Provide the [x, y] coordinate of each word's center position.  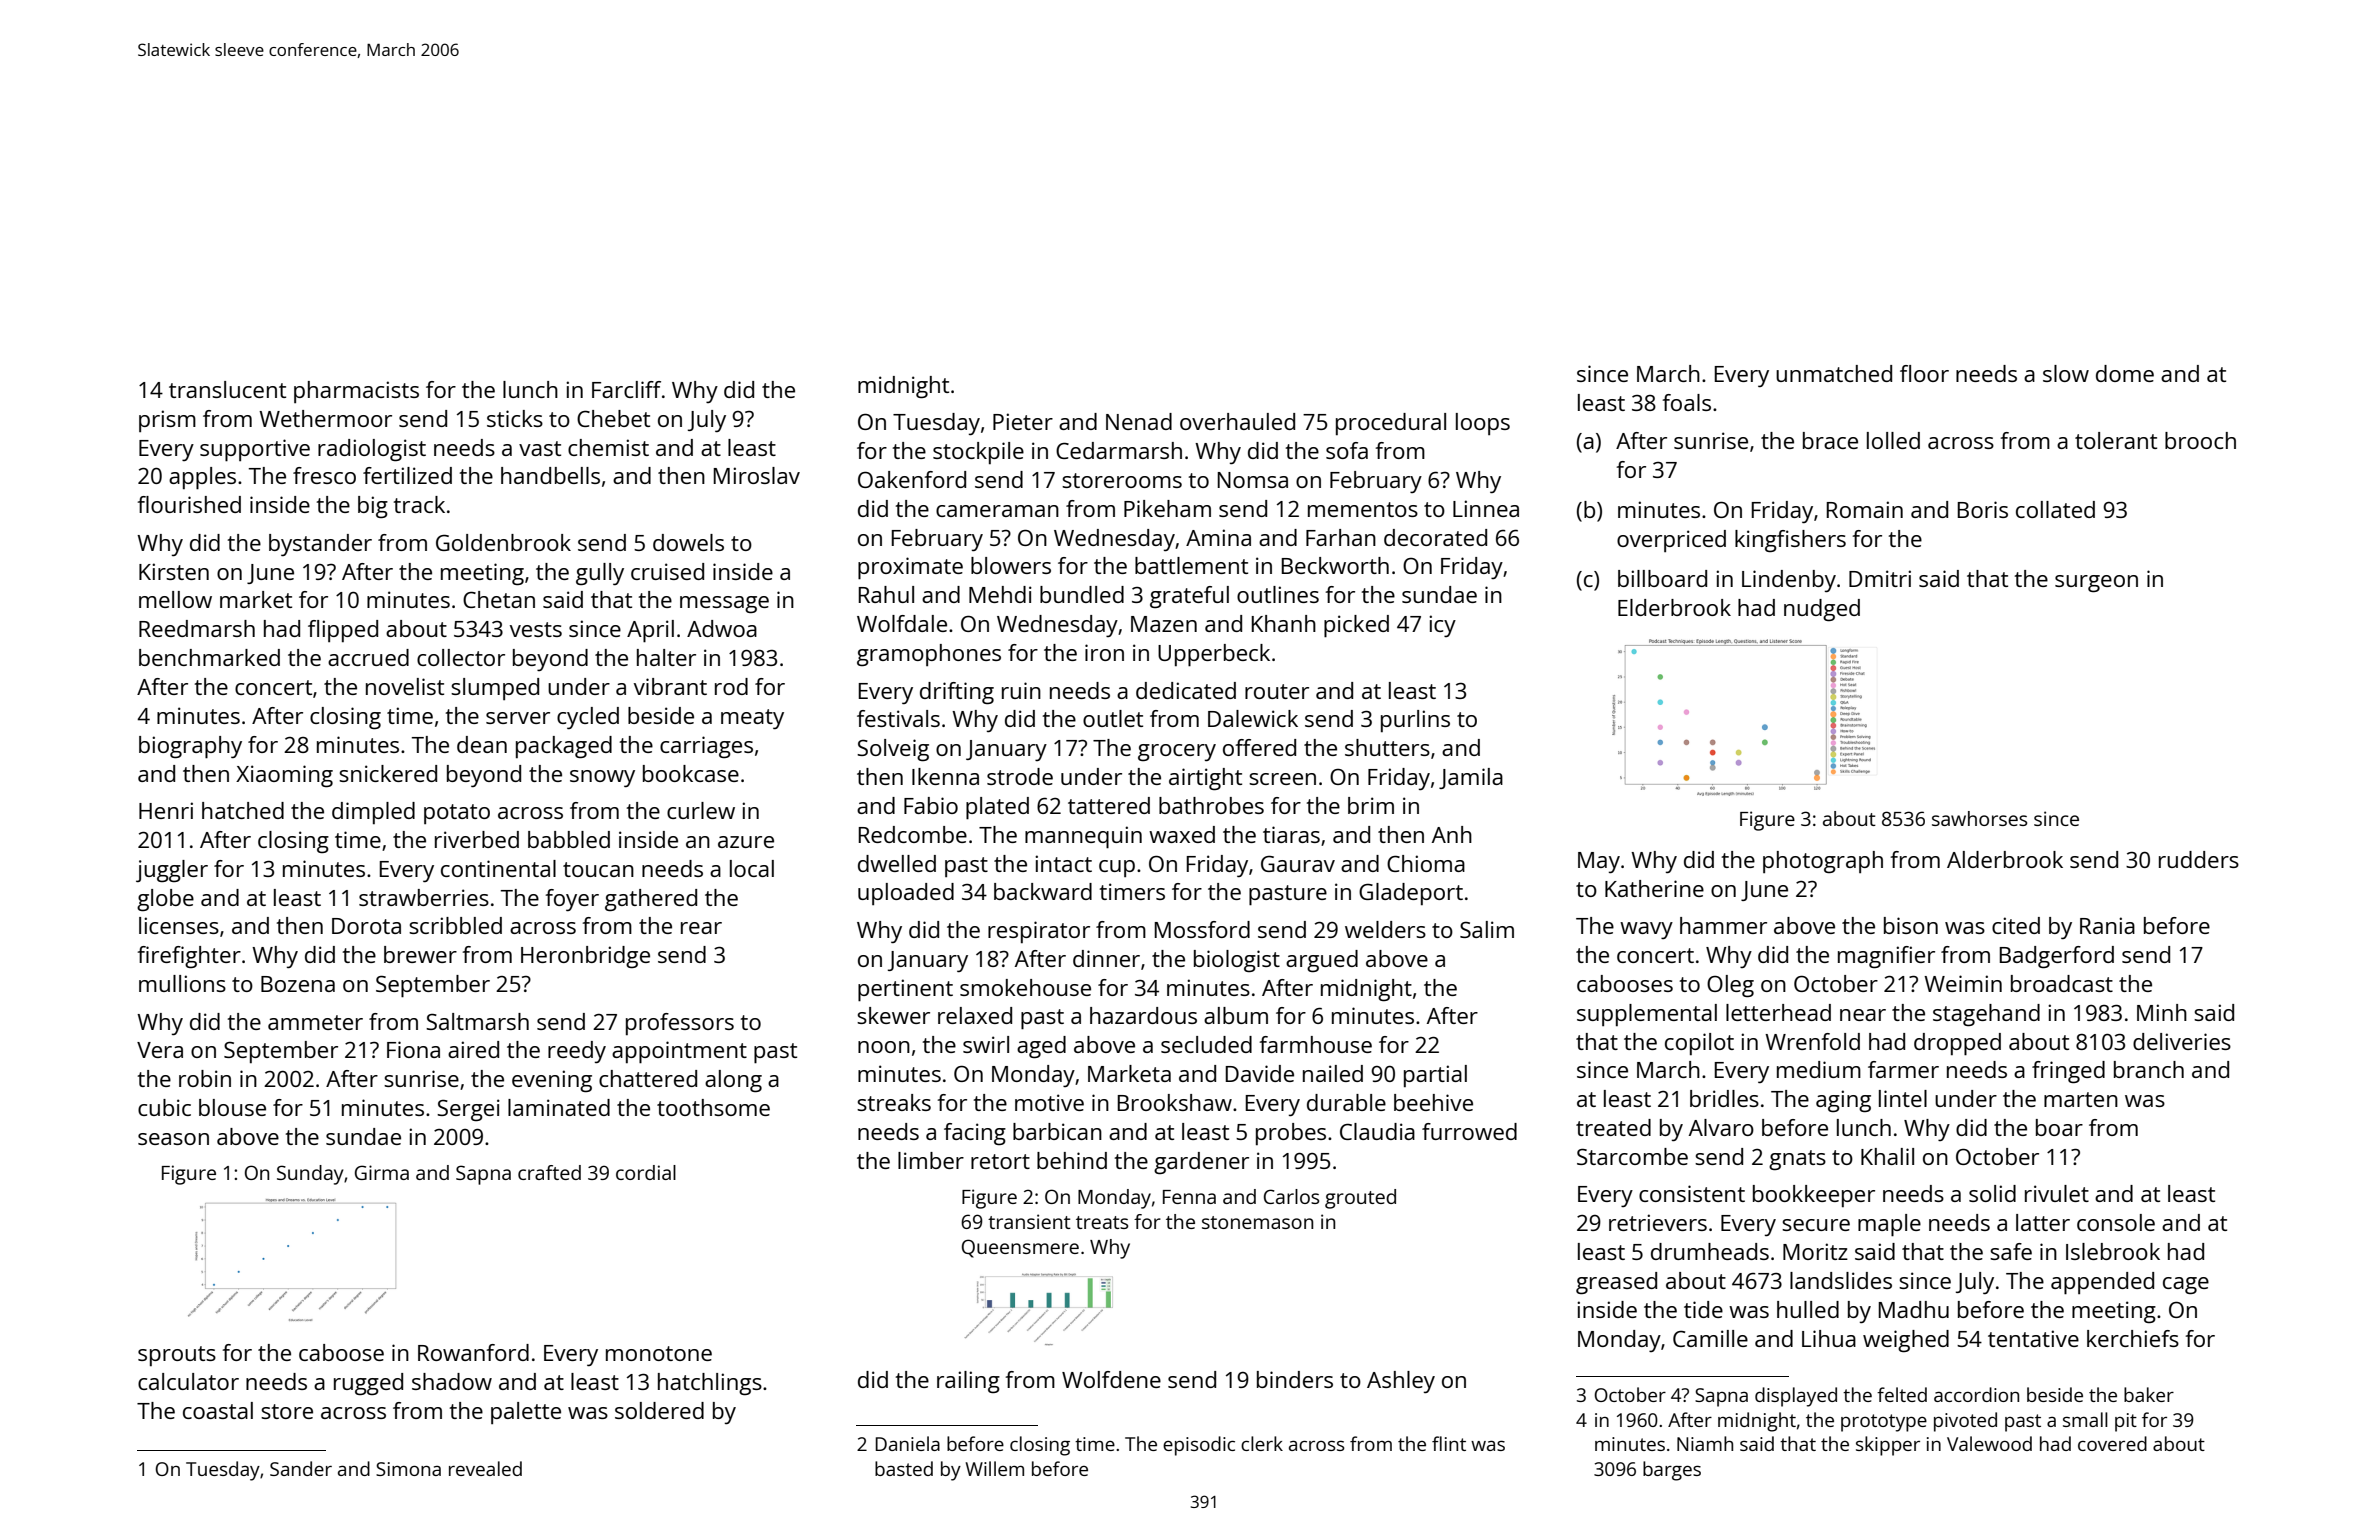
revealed [485, 1468]
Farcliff [626, 389]
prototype [1884, 1423]
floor [1924, 373]
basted [904, 1468]
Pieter [1023, 421]
